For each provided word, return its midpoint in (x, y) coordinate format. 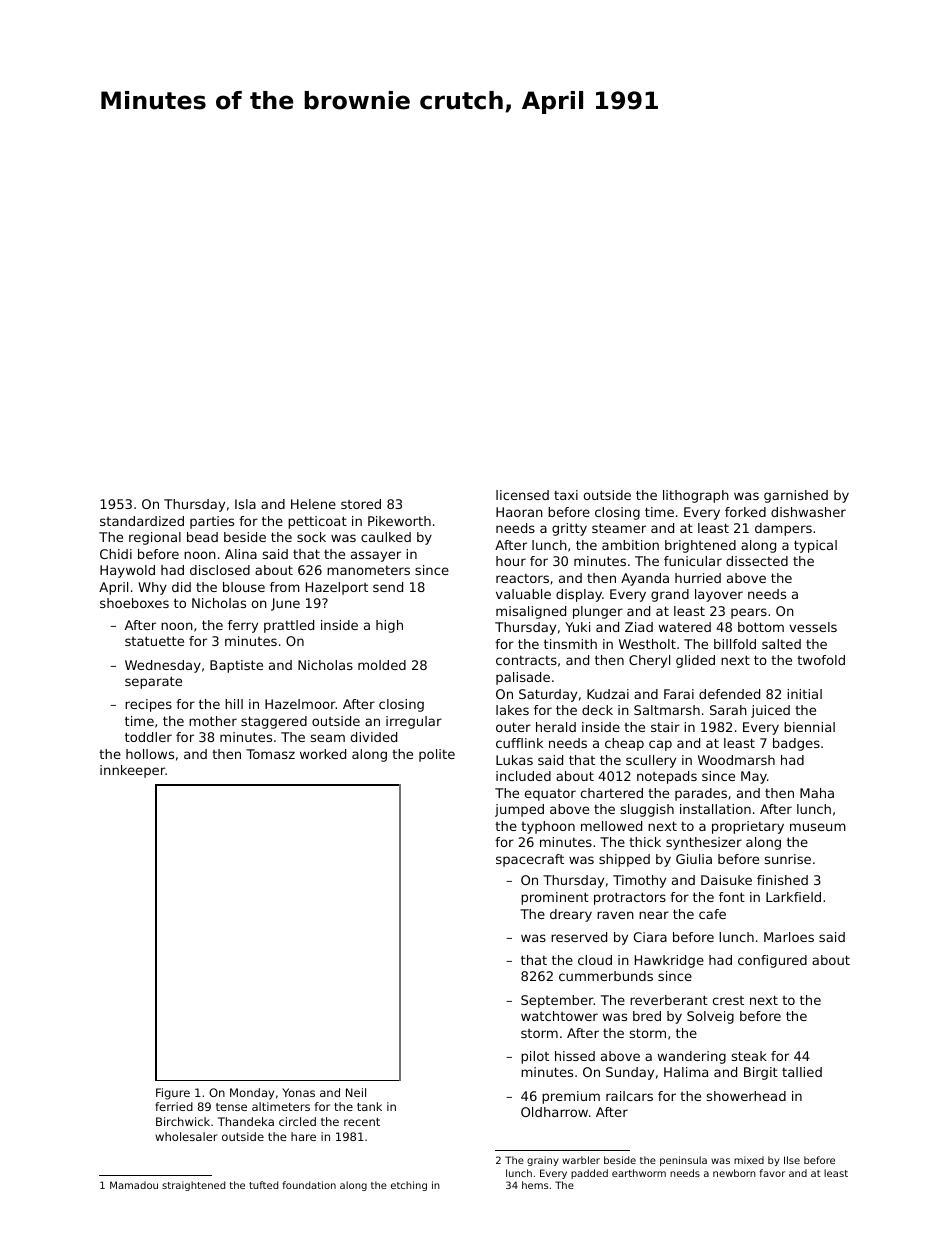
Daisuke (726, 880)
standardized (142, 521)
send (388, 587)
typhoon (548, 827)
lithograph (696, 496)
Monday (252, 1094)
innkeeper (132, 771)
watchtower (559, 1016)
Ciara (650, 937)
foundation (309, 1185)
